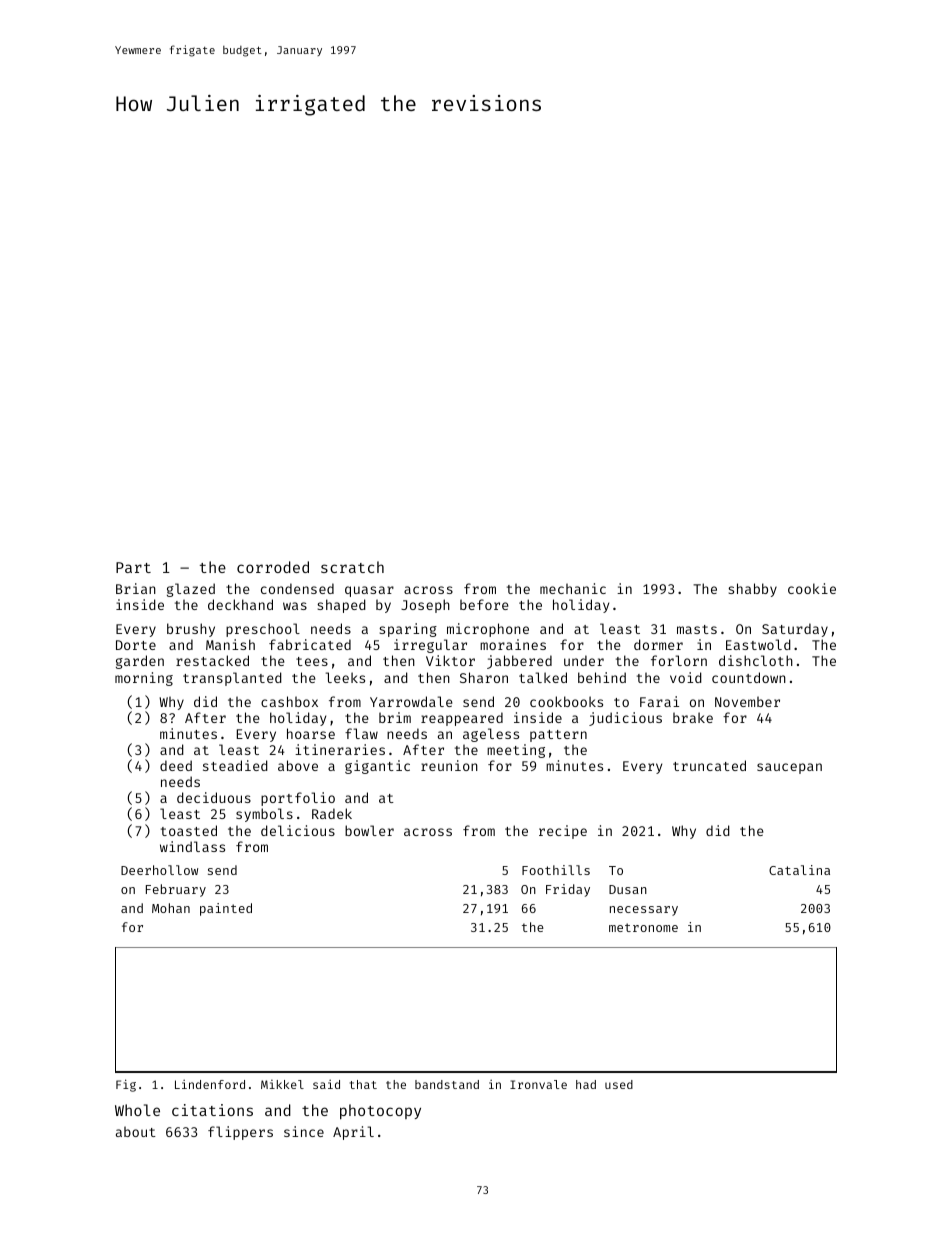 The height and width of the image is (1233, 952). What do you see at coordinates (573, 588) in the image?
I see `mechanic` at bounding box center [573, 588].
